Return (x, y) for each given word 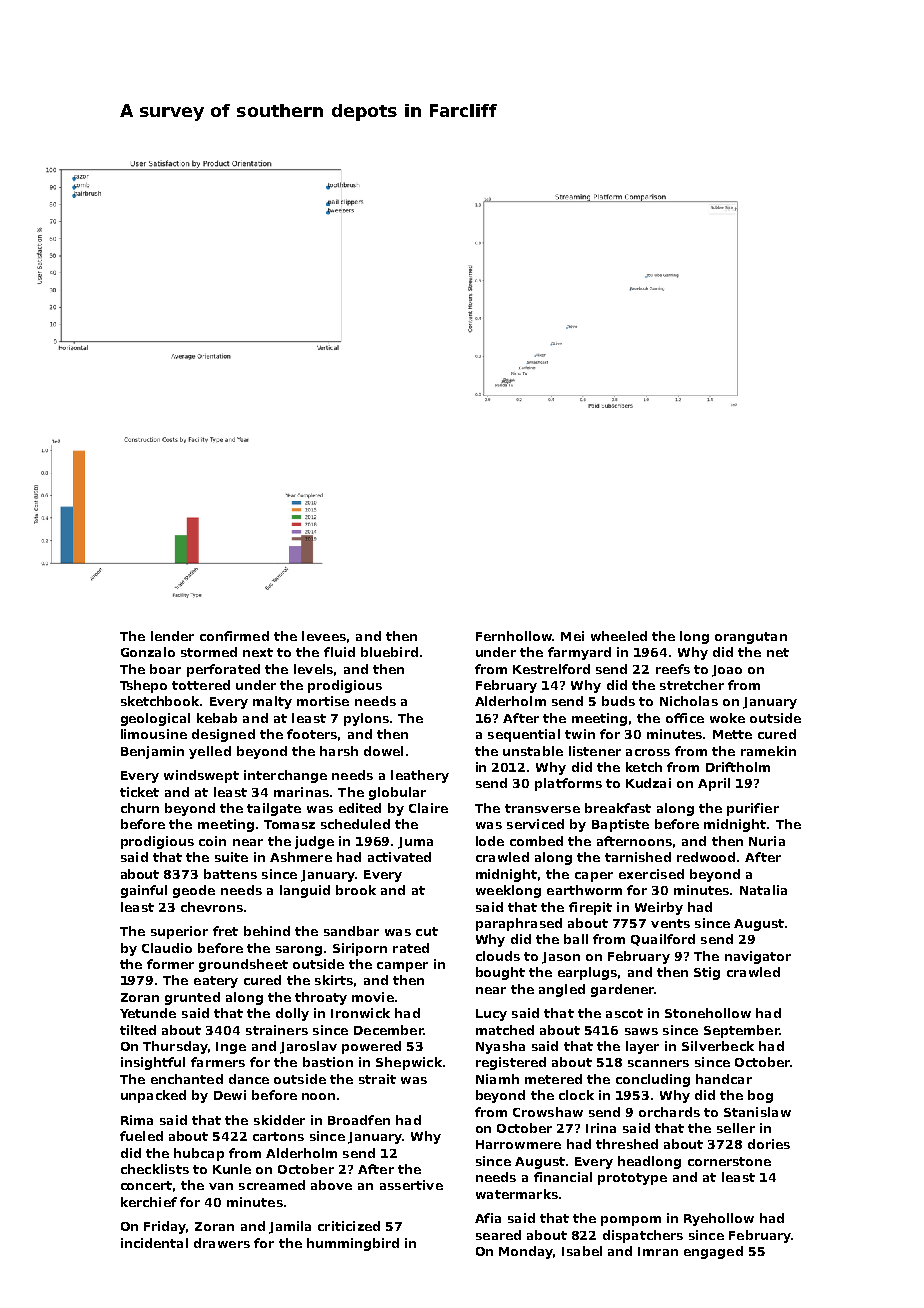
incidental (154, 1243)
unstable (533, 751)
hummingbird (353, 1244)
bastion (328, 1062)
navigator (758, 957)
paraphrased (519, 924)
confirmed (234, 636)
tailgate (274, 809)
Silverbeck (718, 1046)
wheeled (619, 636)
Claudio (167, 948)
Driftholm (738, 767)
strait (377, 1079)
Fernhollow (514, 636)
